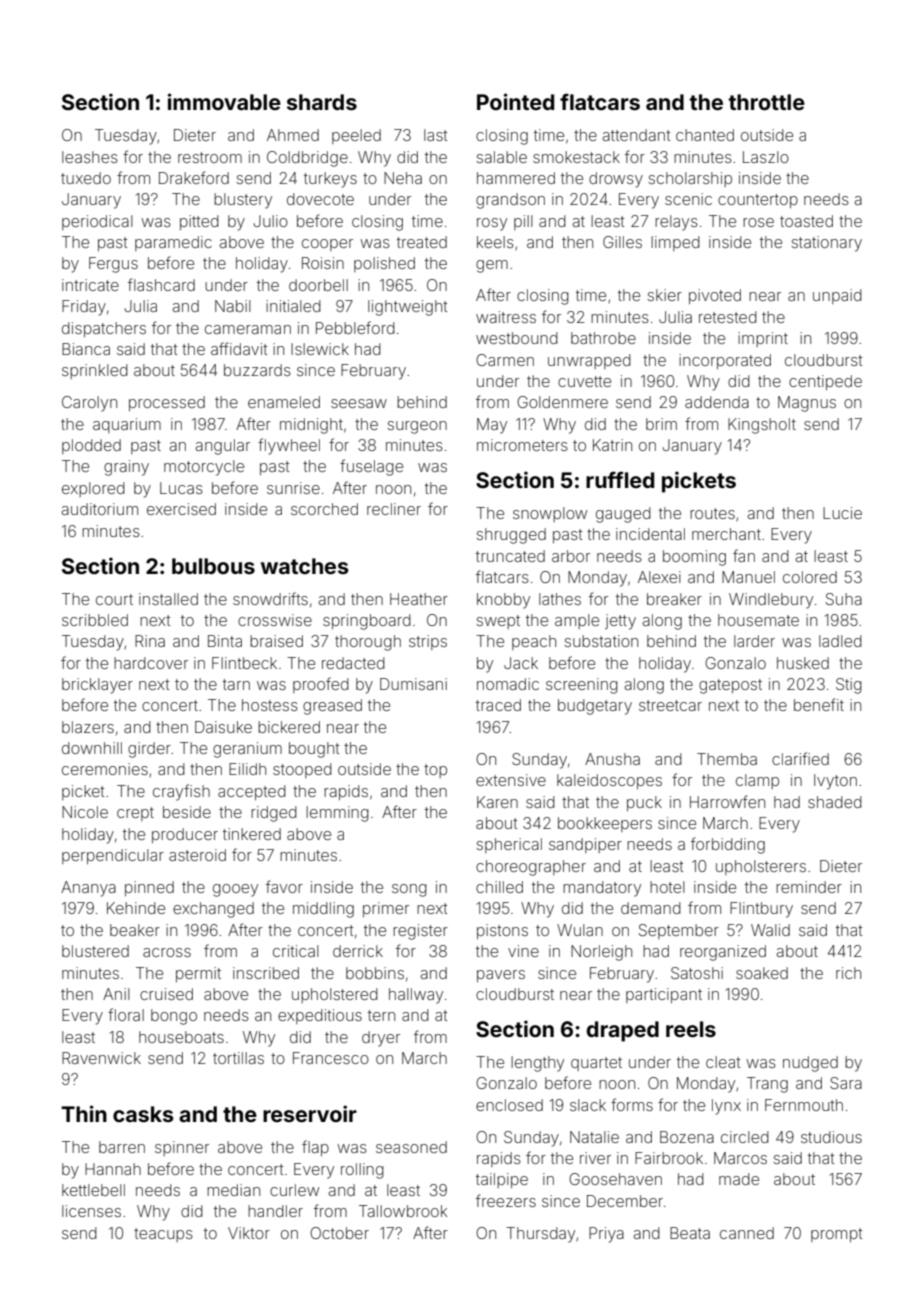 Image resolution: width=924 pixels, height=1308 pixels. Describe the element at coordinates (517, 338) in the screenshot. I see `westbound` at that location.
